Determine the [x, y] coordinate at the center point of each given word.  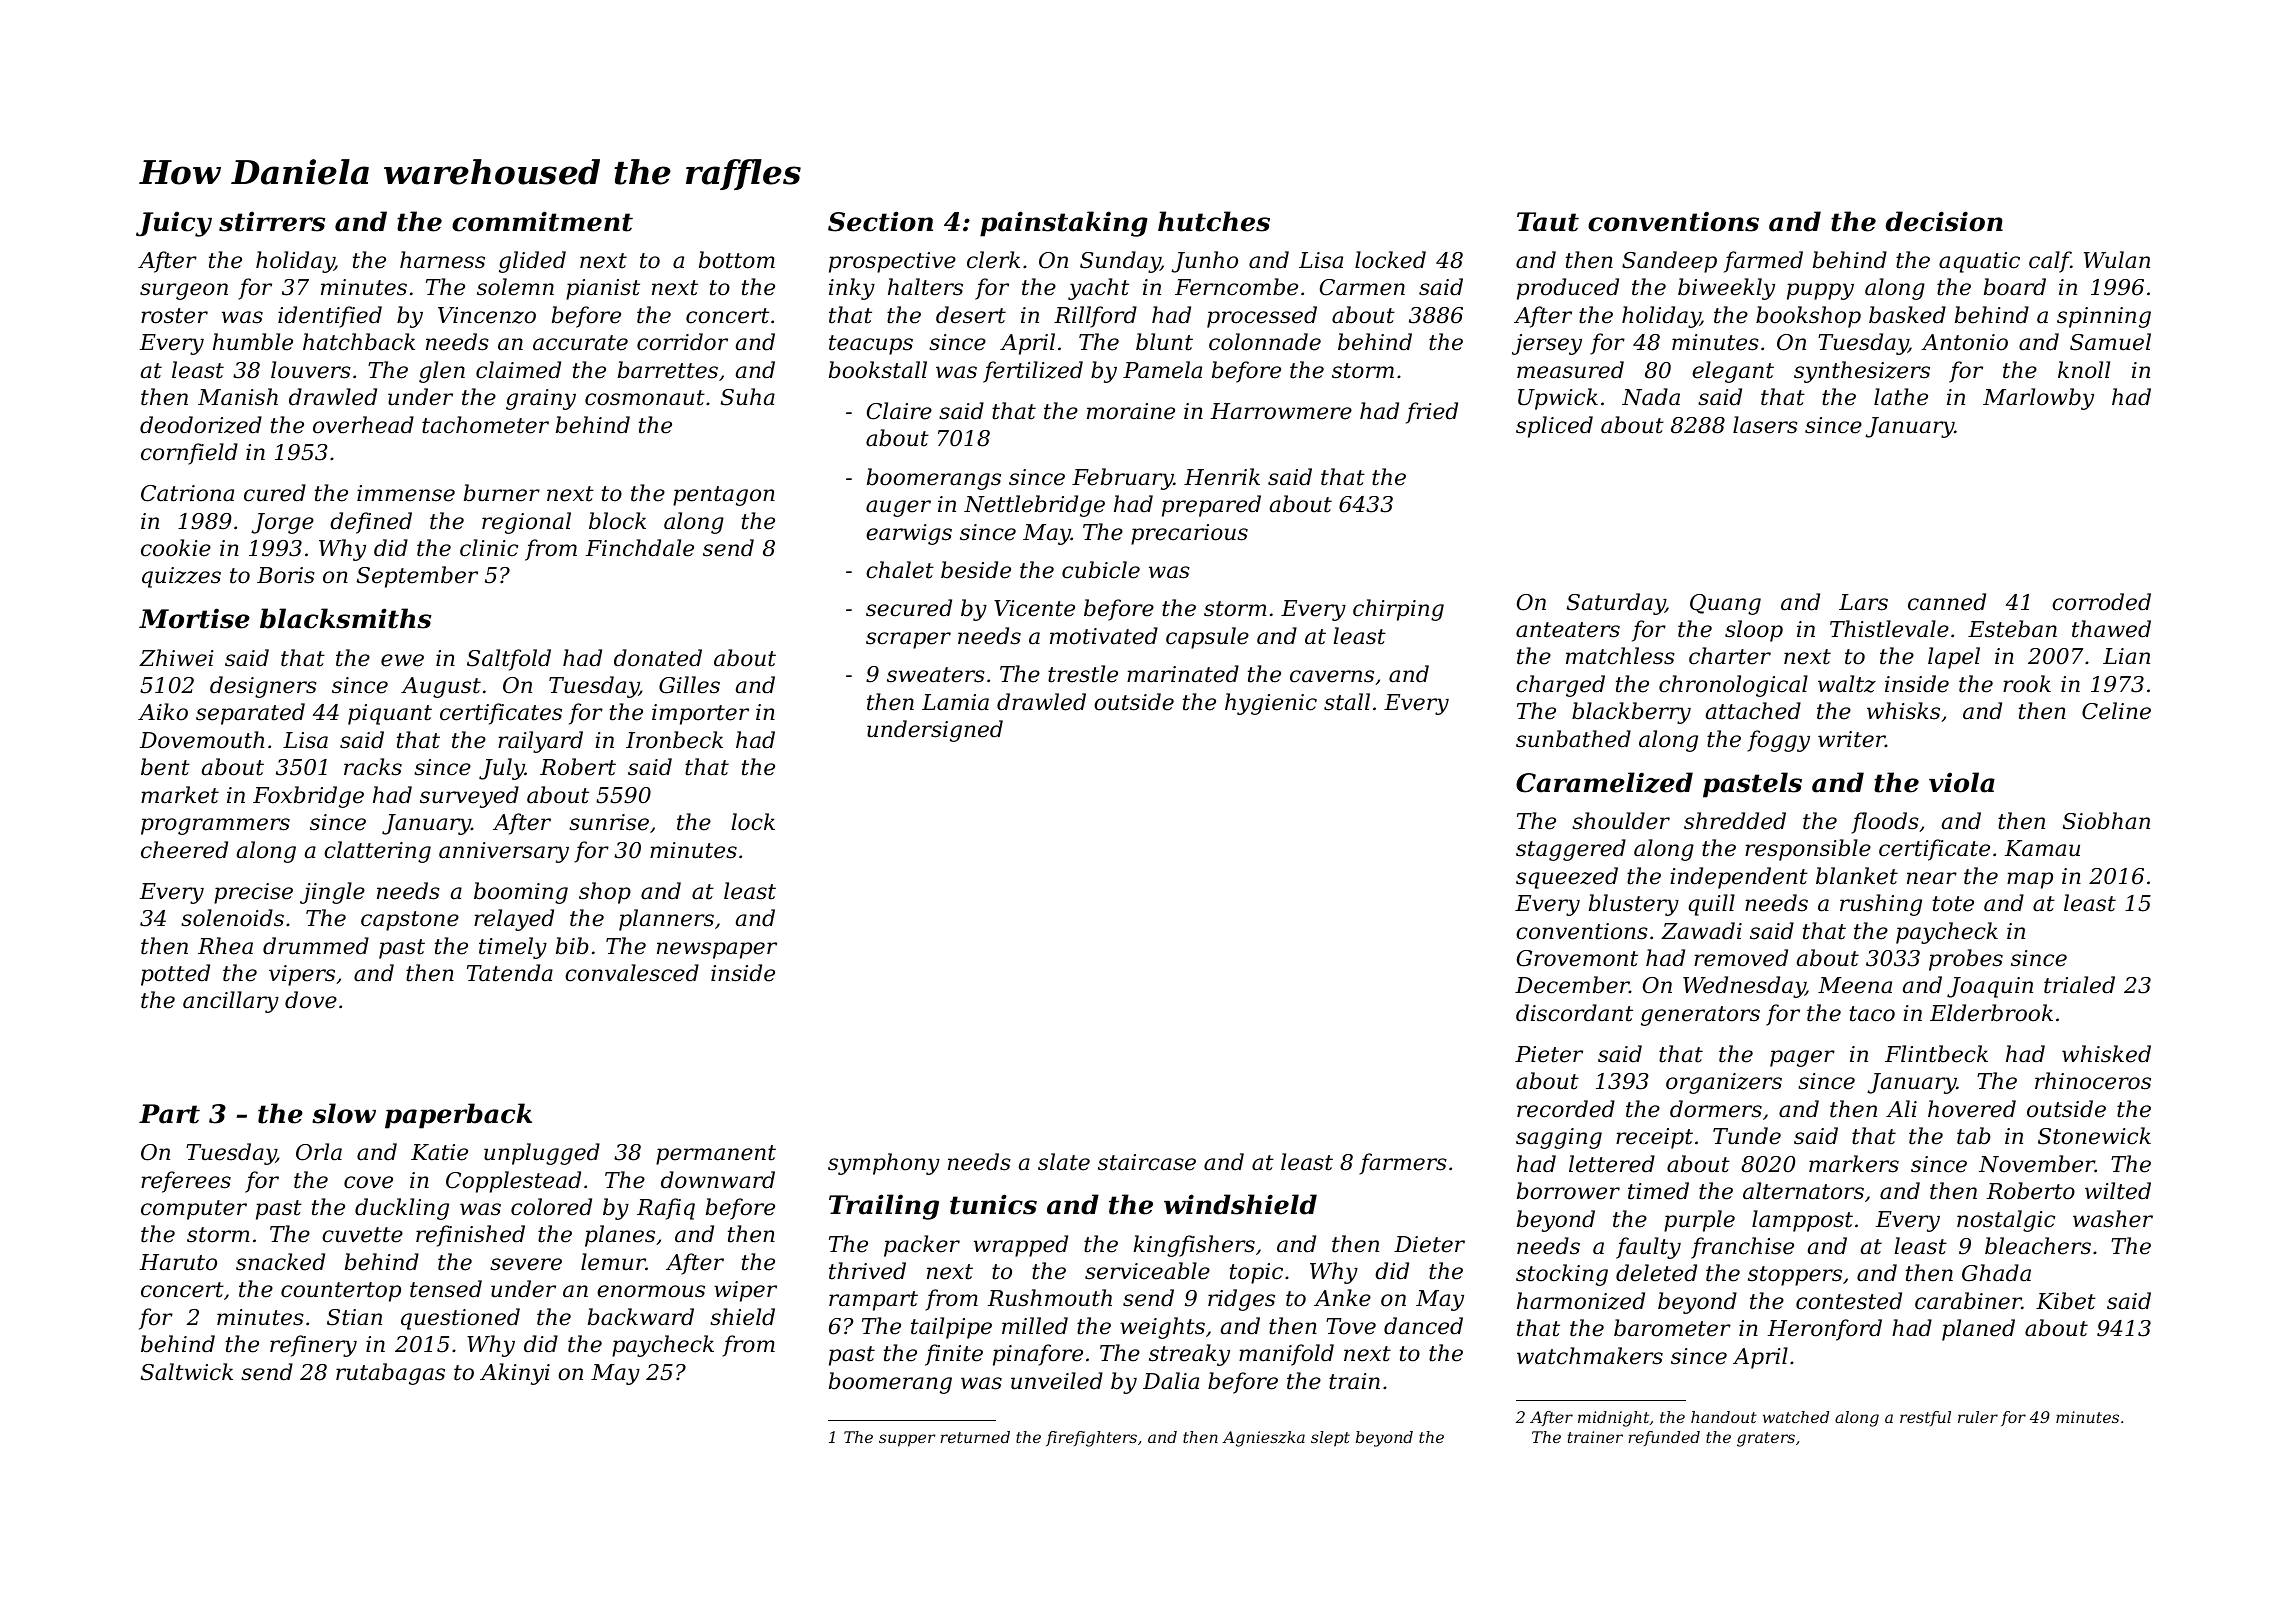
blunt [1164, 342]
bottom [737, 260]
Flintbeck [1936, 1054]
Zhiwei [176, 658]
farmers [1403, 1164]
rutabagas [390, 1374]
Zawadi [1701, 931]
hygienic [1271, 704]
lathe [1901, 397]
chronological [1733, 686]
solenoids [232, 918]
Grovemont [1577, 958]
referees [186, 1182]
